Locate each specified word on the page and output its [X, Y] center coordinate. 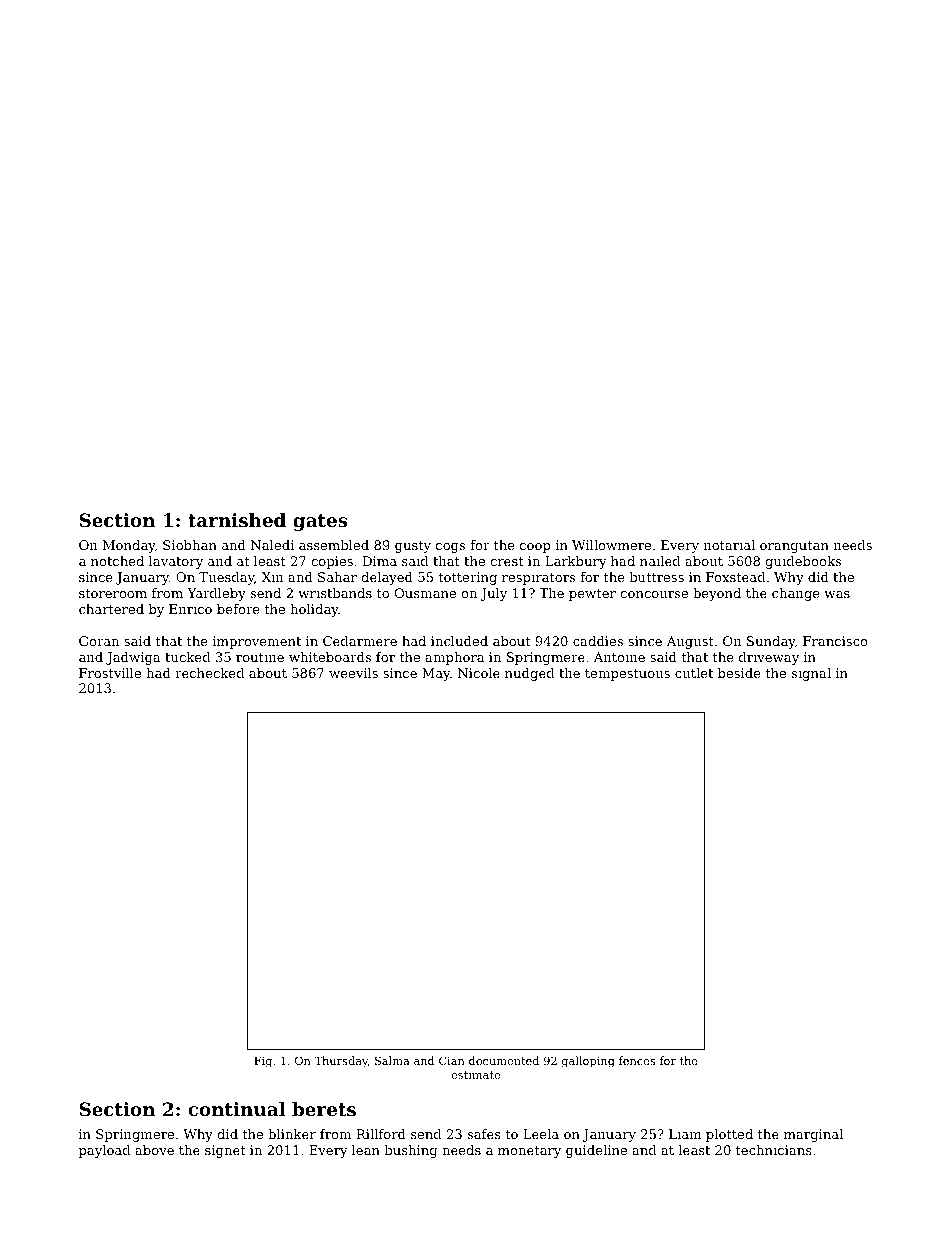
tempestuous [627, 675]
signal [811, 674]
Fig [263, 1062]
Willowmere [611, 545]
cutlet [694, 673]
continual [237, 1109]
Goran [99, 641]
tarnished [237, 520]
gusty [413, 547]
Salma [392, 1060]
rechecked [209, 673]
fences [637, 1060]
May [436, 674]
